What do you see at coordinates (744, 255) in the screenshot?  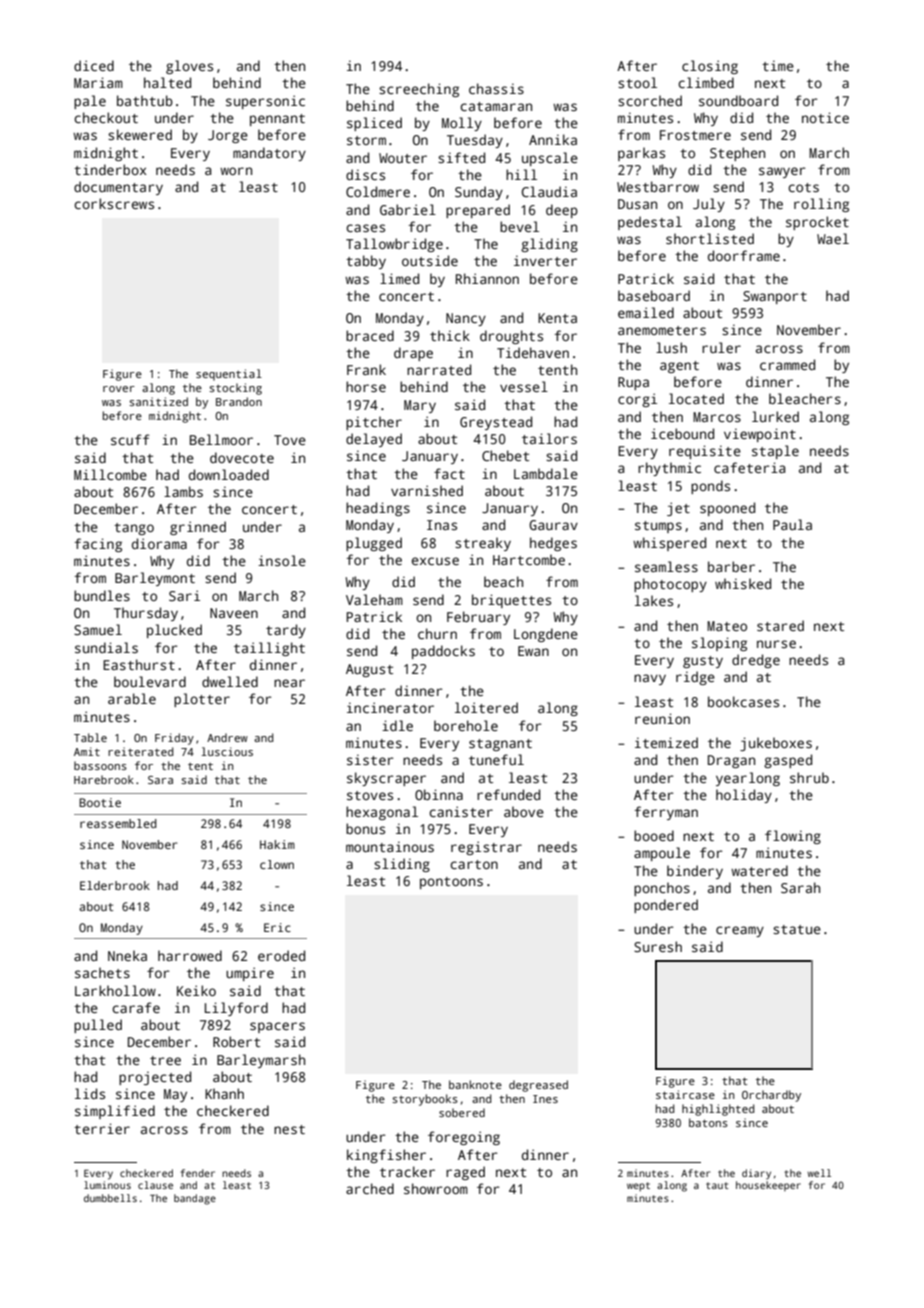 I see `doorframe` at bounding box center [744, 255].
